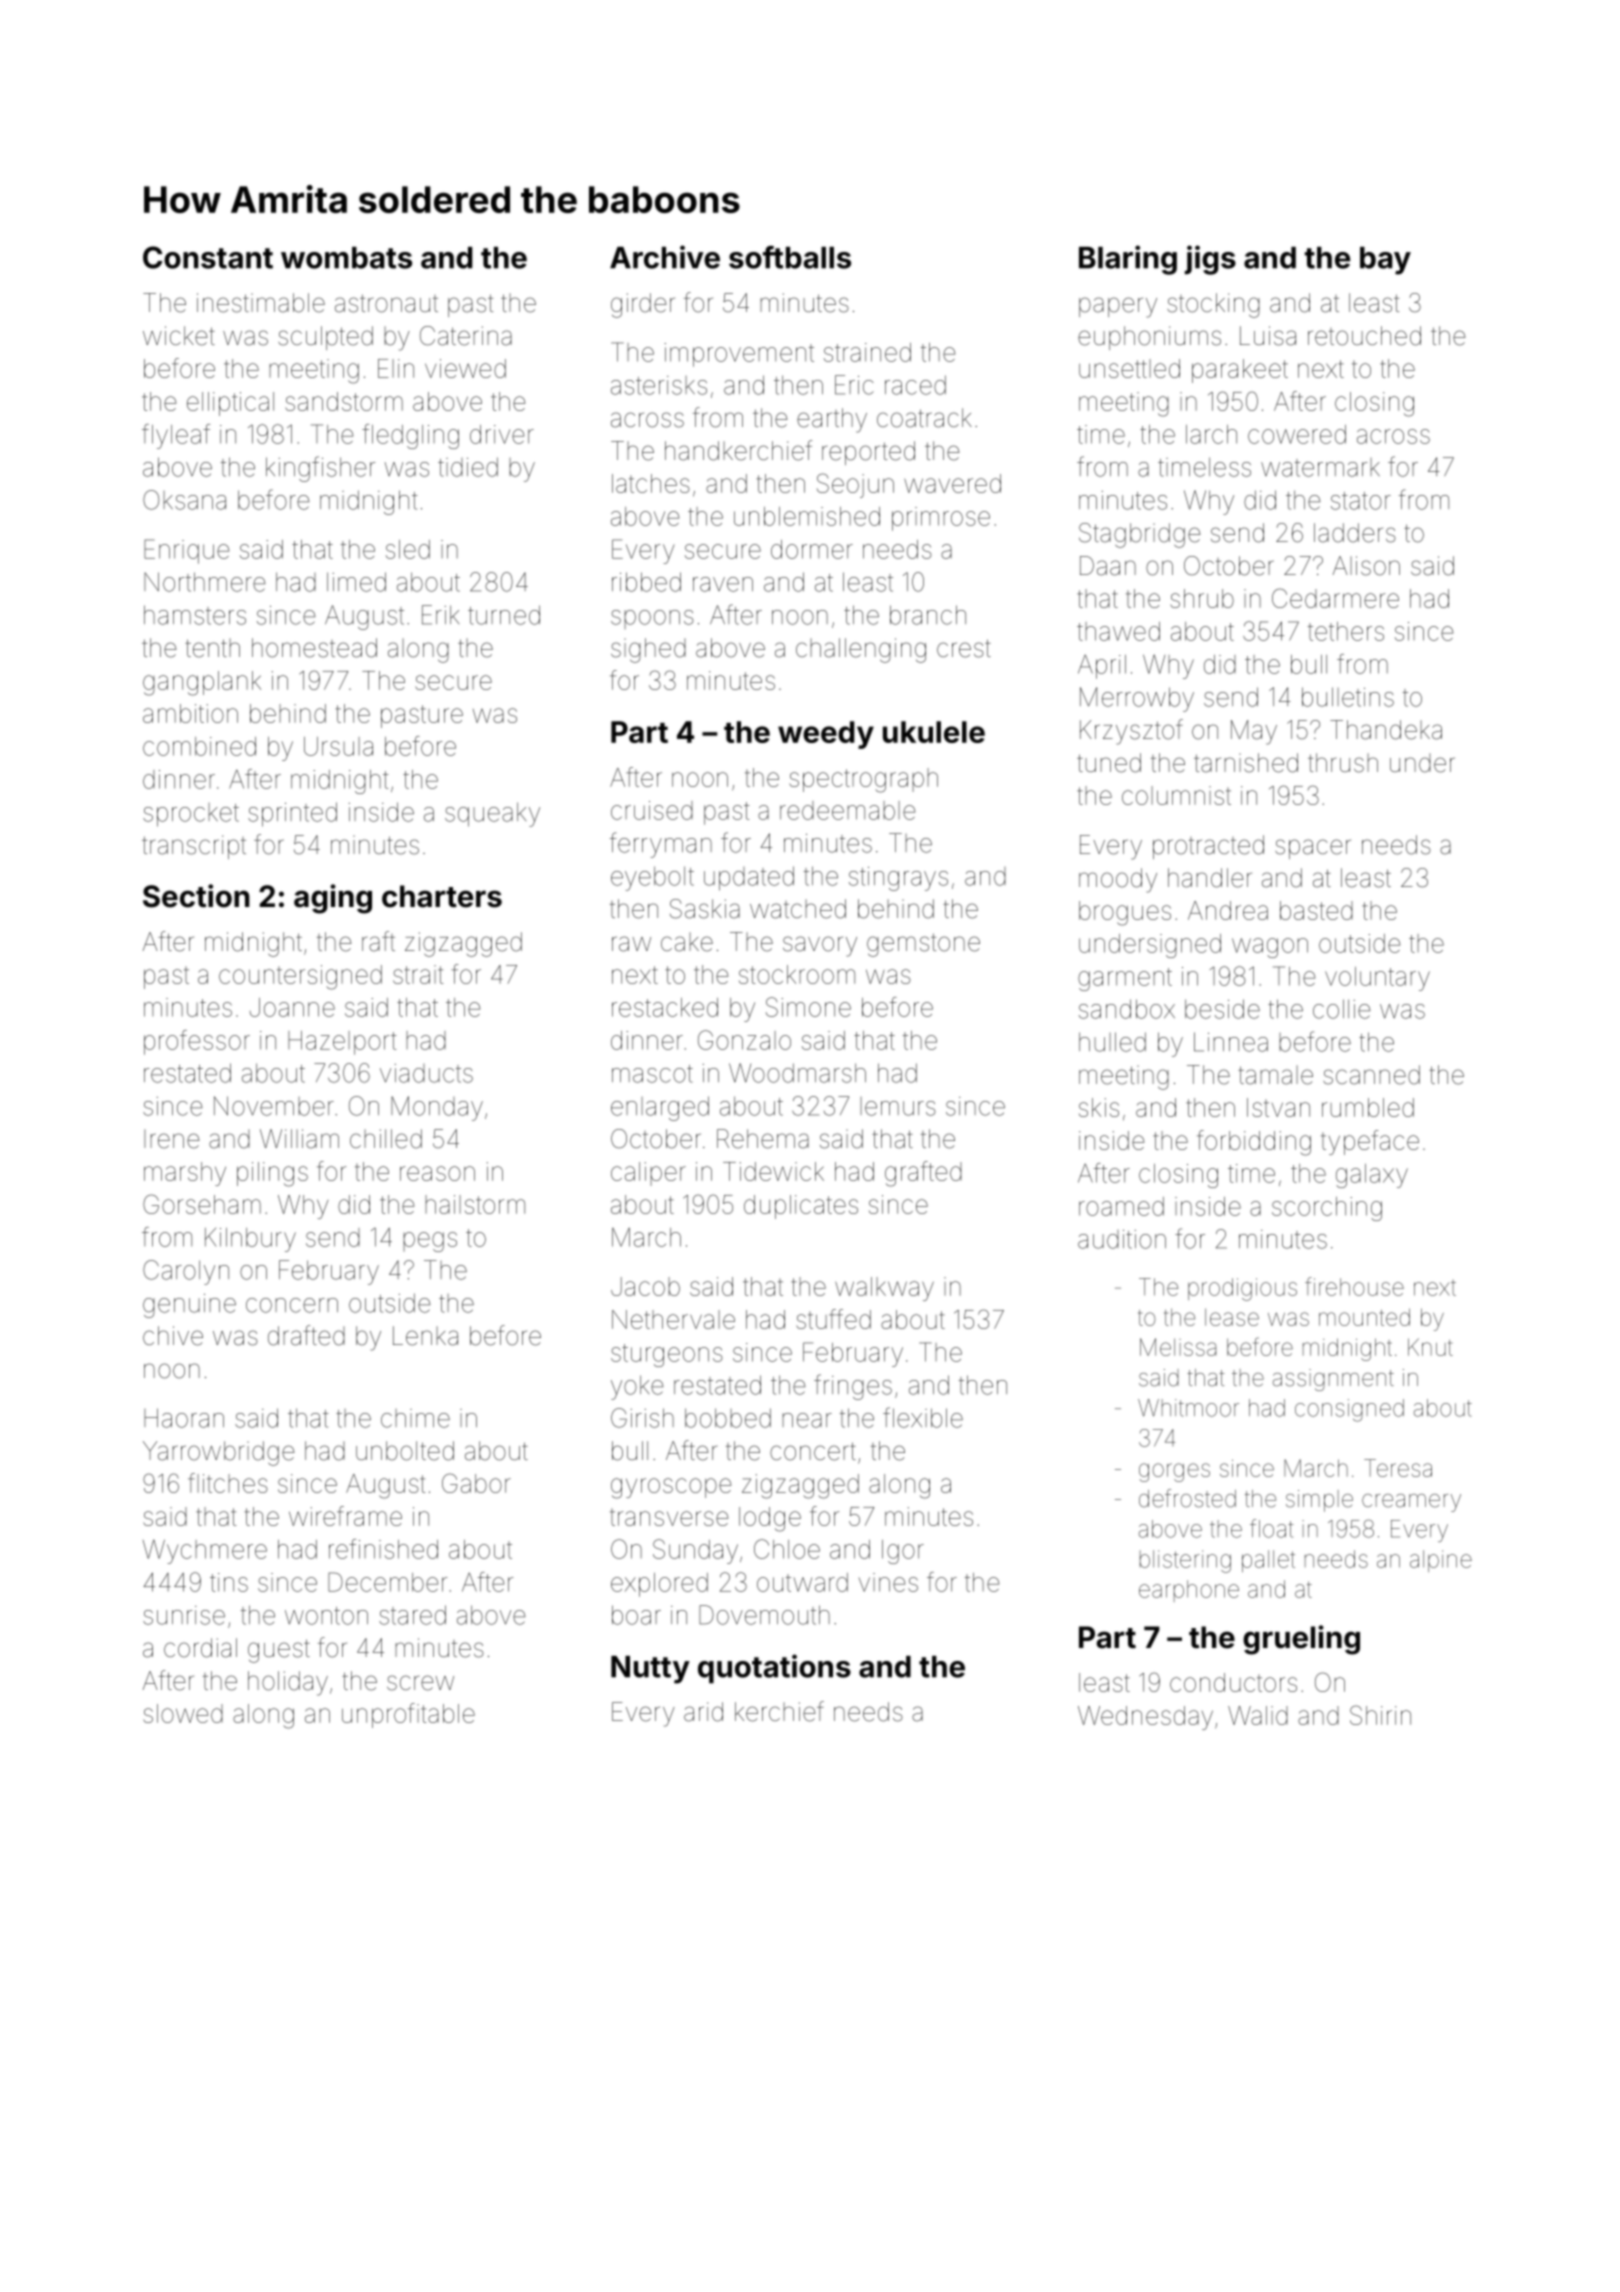  What do you see at coordinates (807, 1420) in the image?
I see `near` at bounding box center [807, 1420].
